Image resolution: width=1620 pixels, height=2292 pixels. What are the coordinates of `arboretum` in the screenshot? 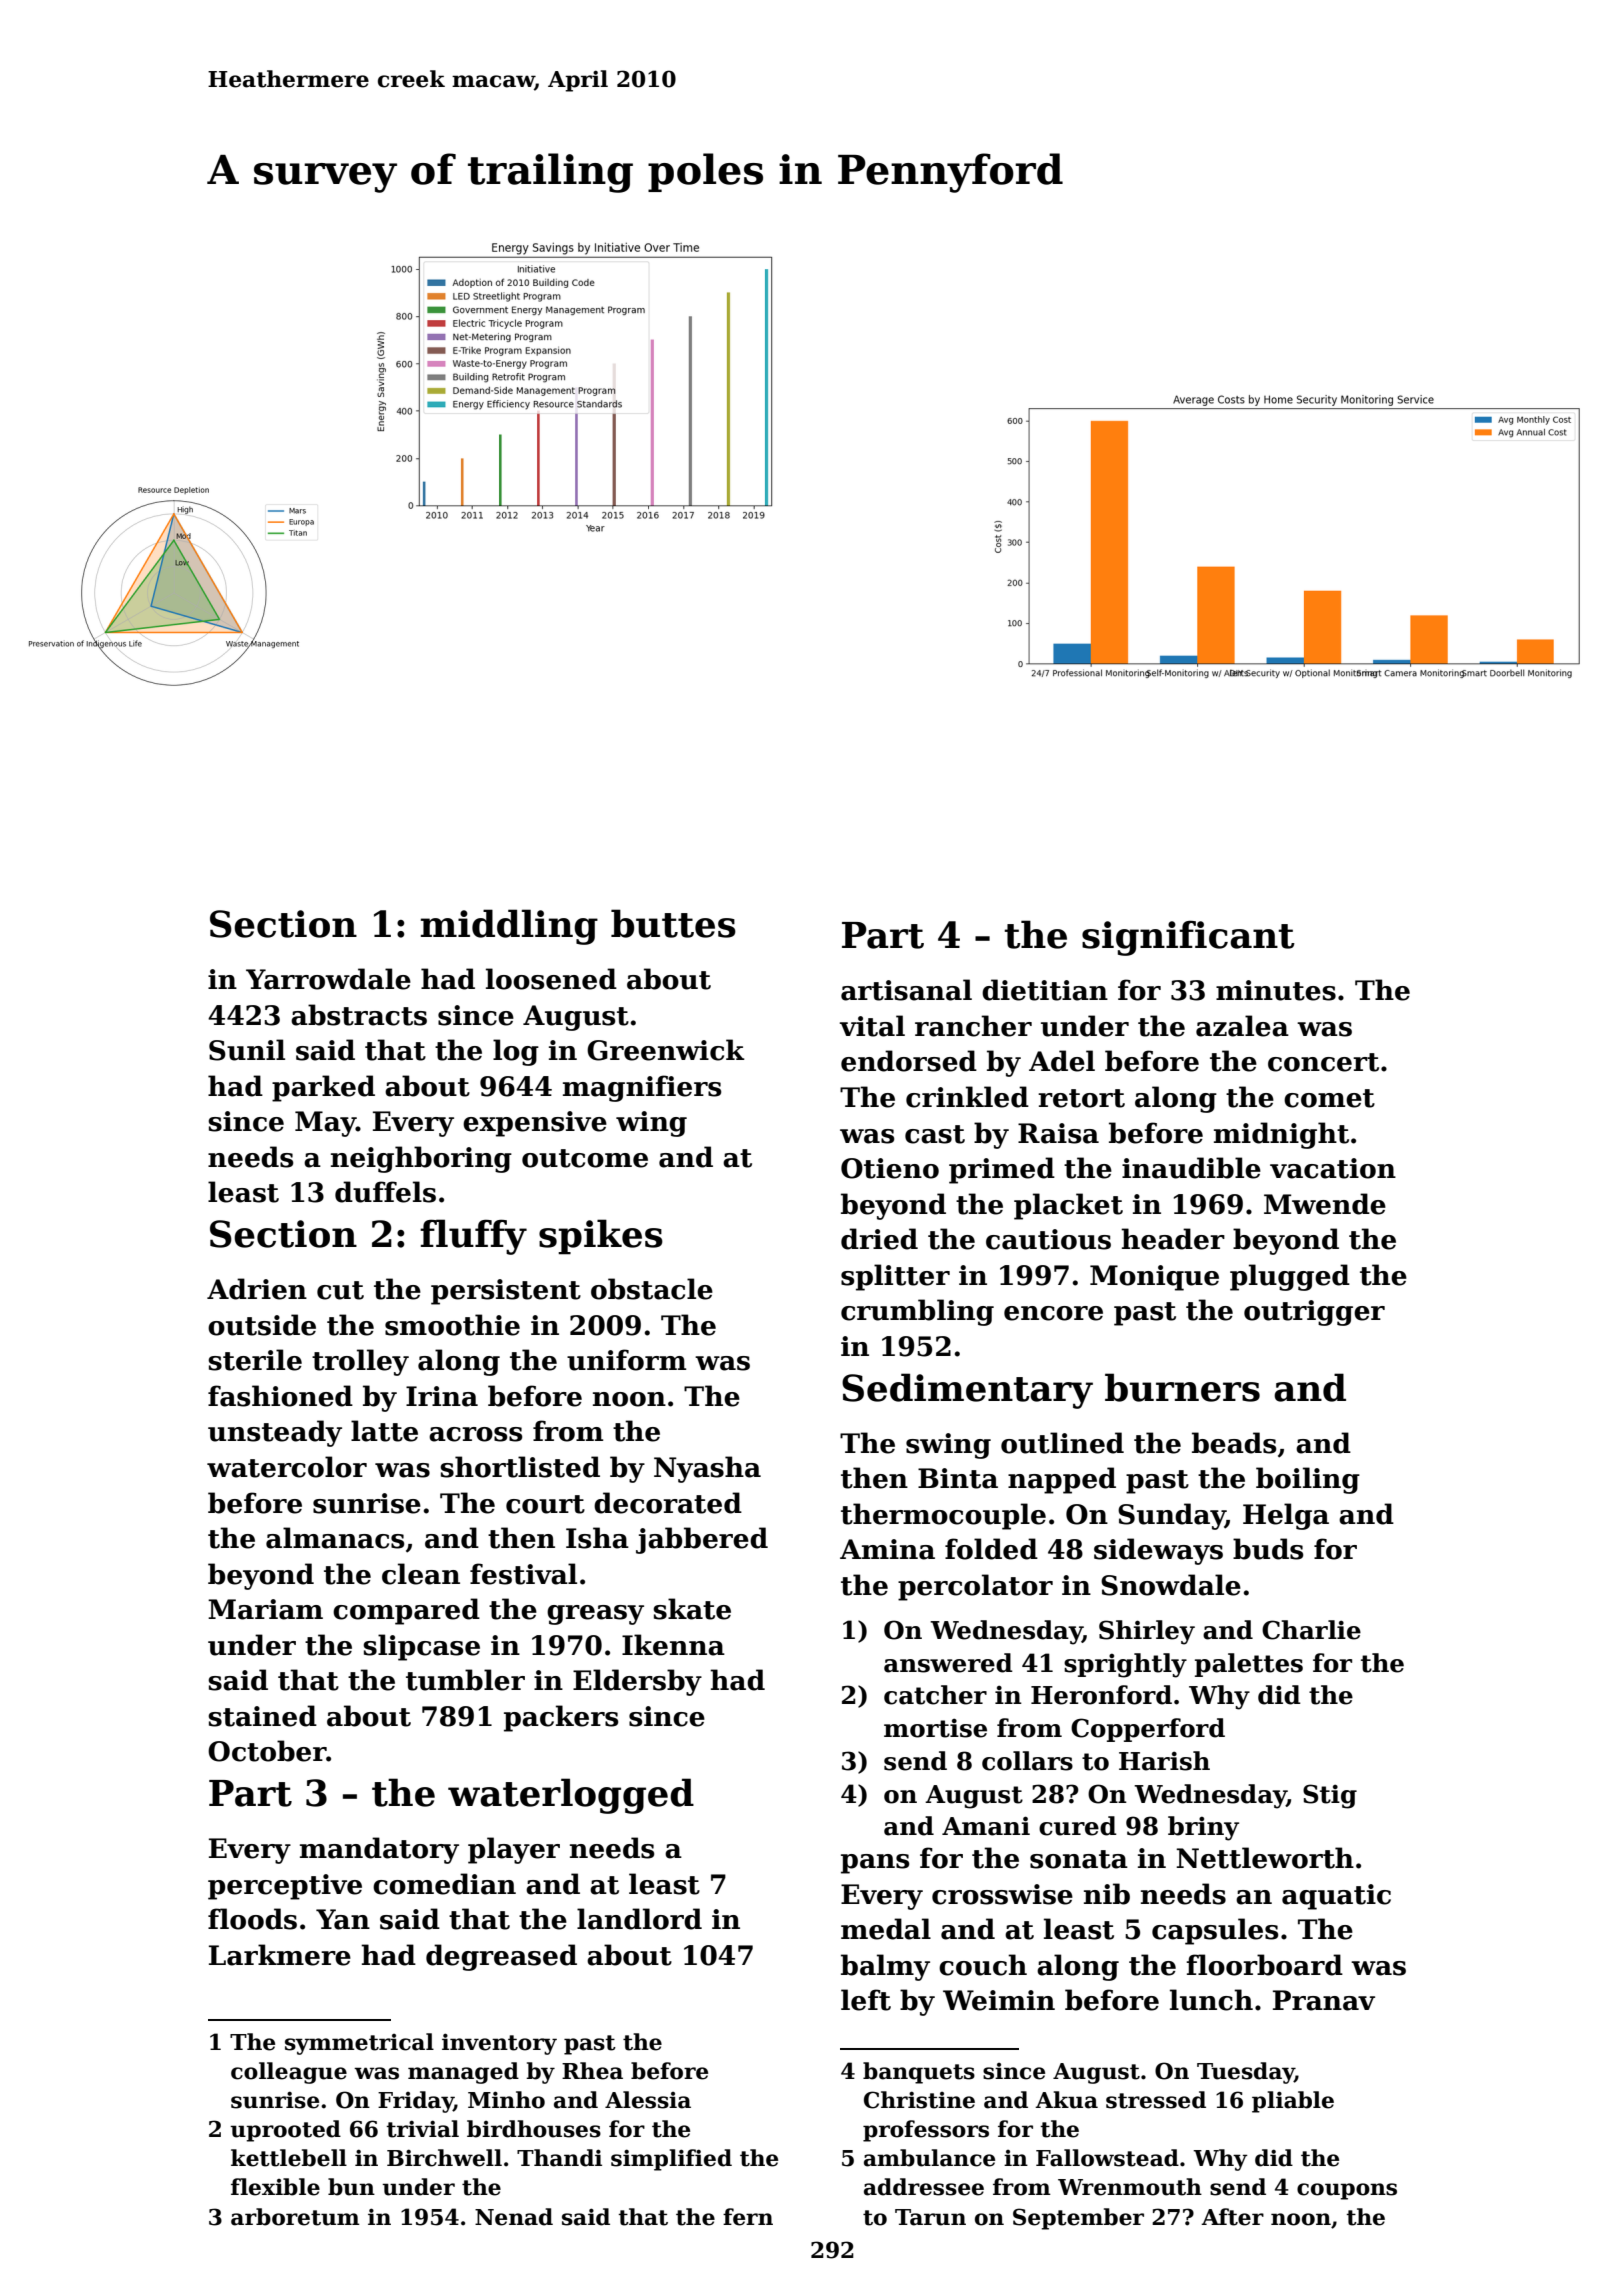 It's located at (295, 2217).
